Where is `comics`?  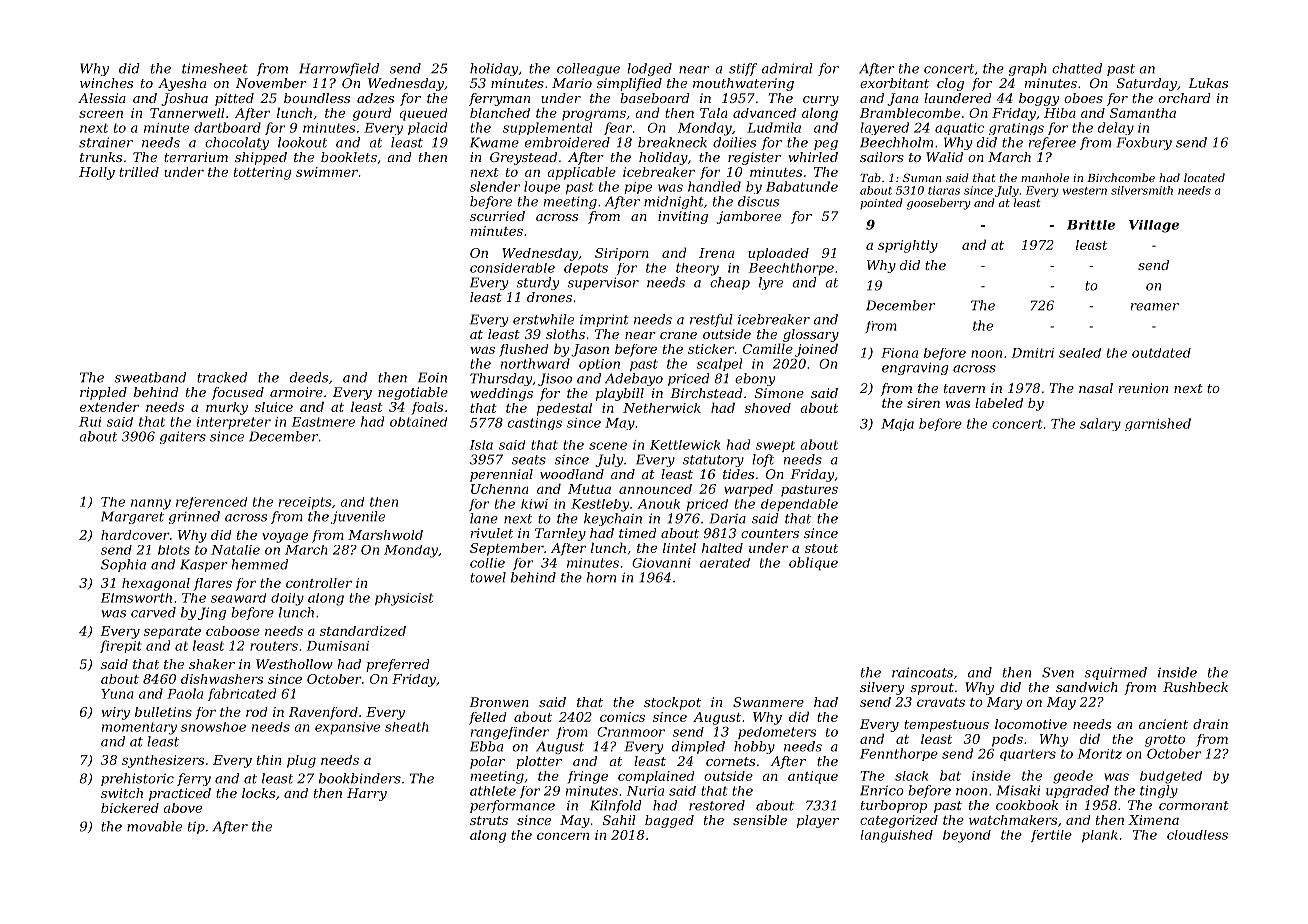 comics is located at coordinates (622, 717).
